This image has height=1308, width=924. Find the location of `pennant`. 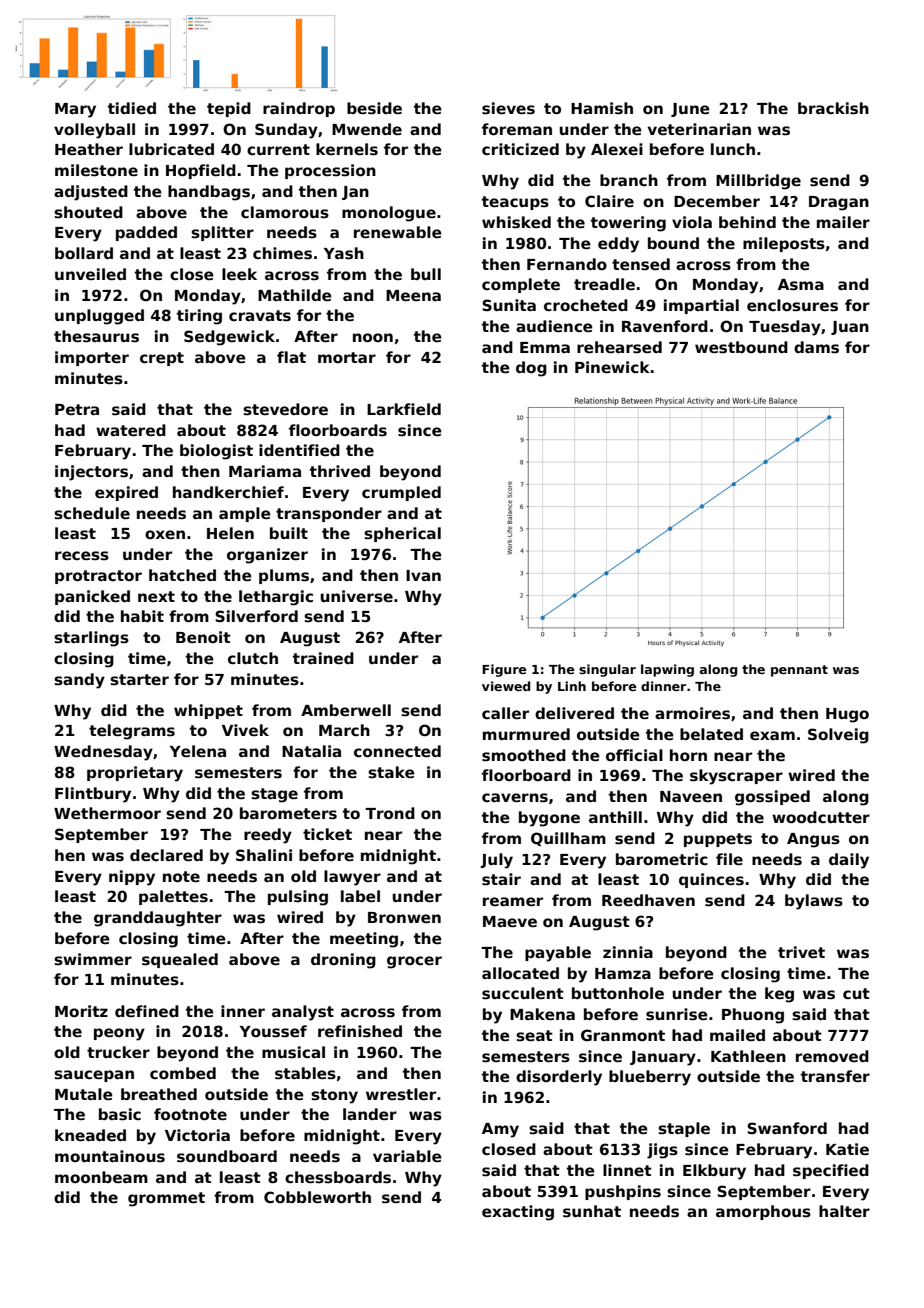

pennant is located at coordinates (799, 671).
